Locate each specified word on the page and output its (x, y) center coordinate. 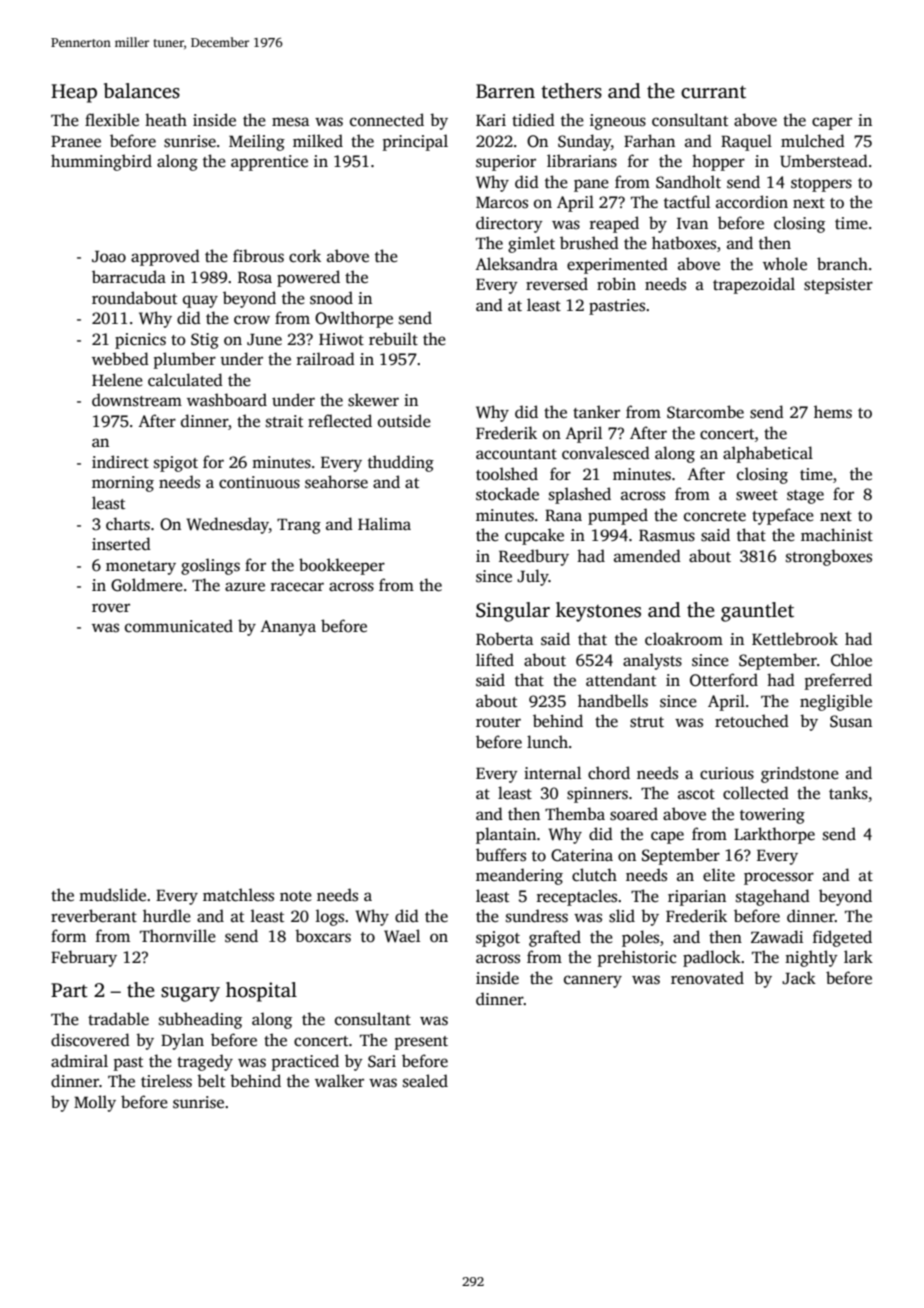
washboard (227, 400)
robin (616, 283)
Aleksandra (516, 264)
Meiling (257, 142)
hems (833, 412)
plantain (506, 835)
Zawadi (777, 936)
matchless (238, 895)
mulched (813, 141)
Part (69, 990)
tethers (571, 91)
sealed (425, 1081)
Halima (384, 523)
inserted (121, 544)
